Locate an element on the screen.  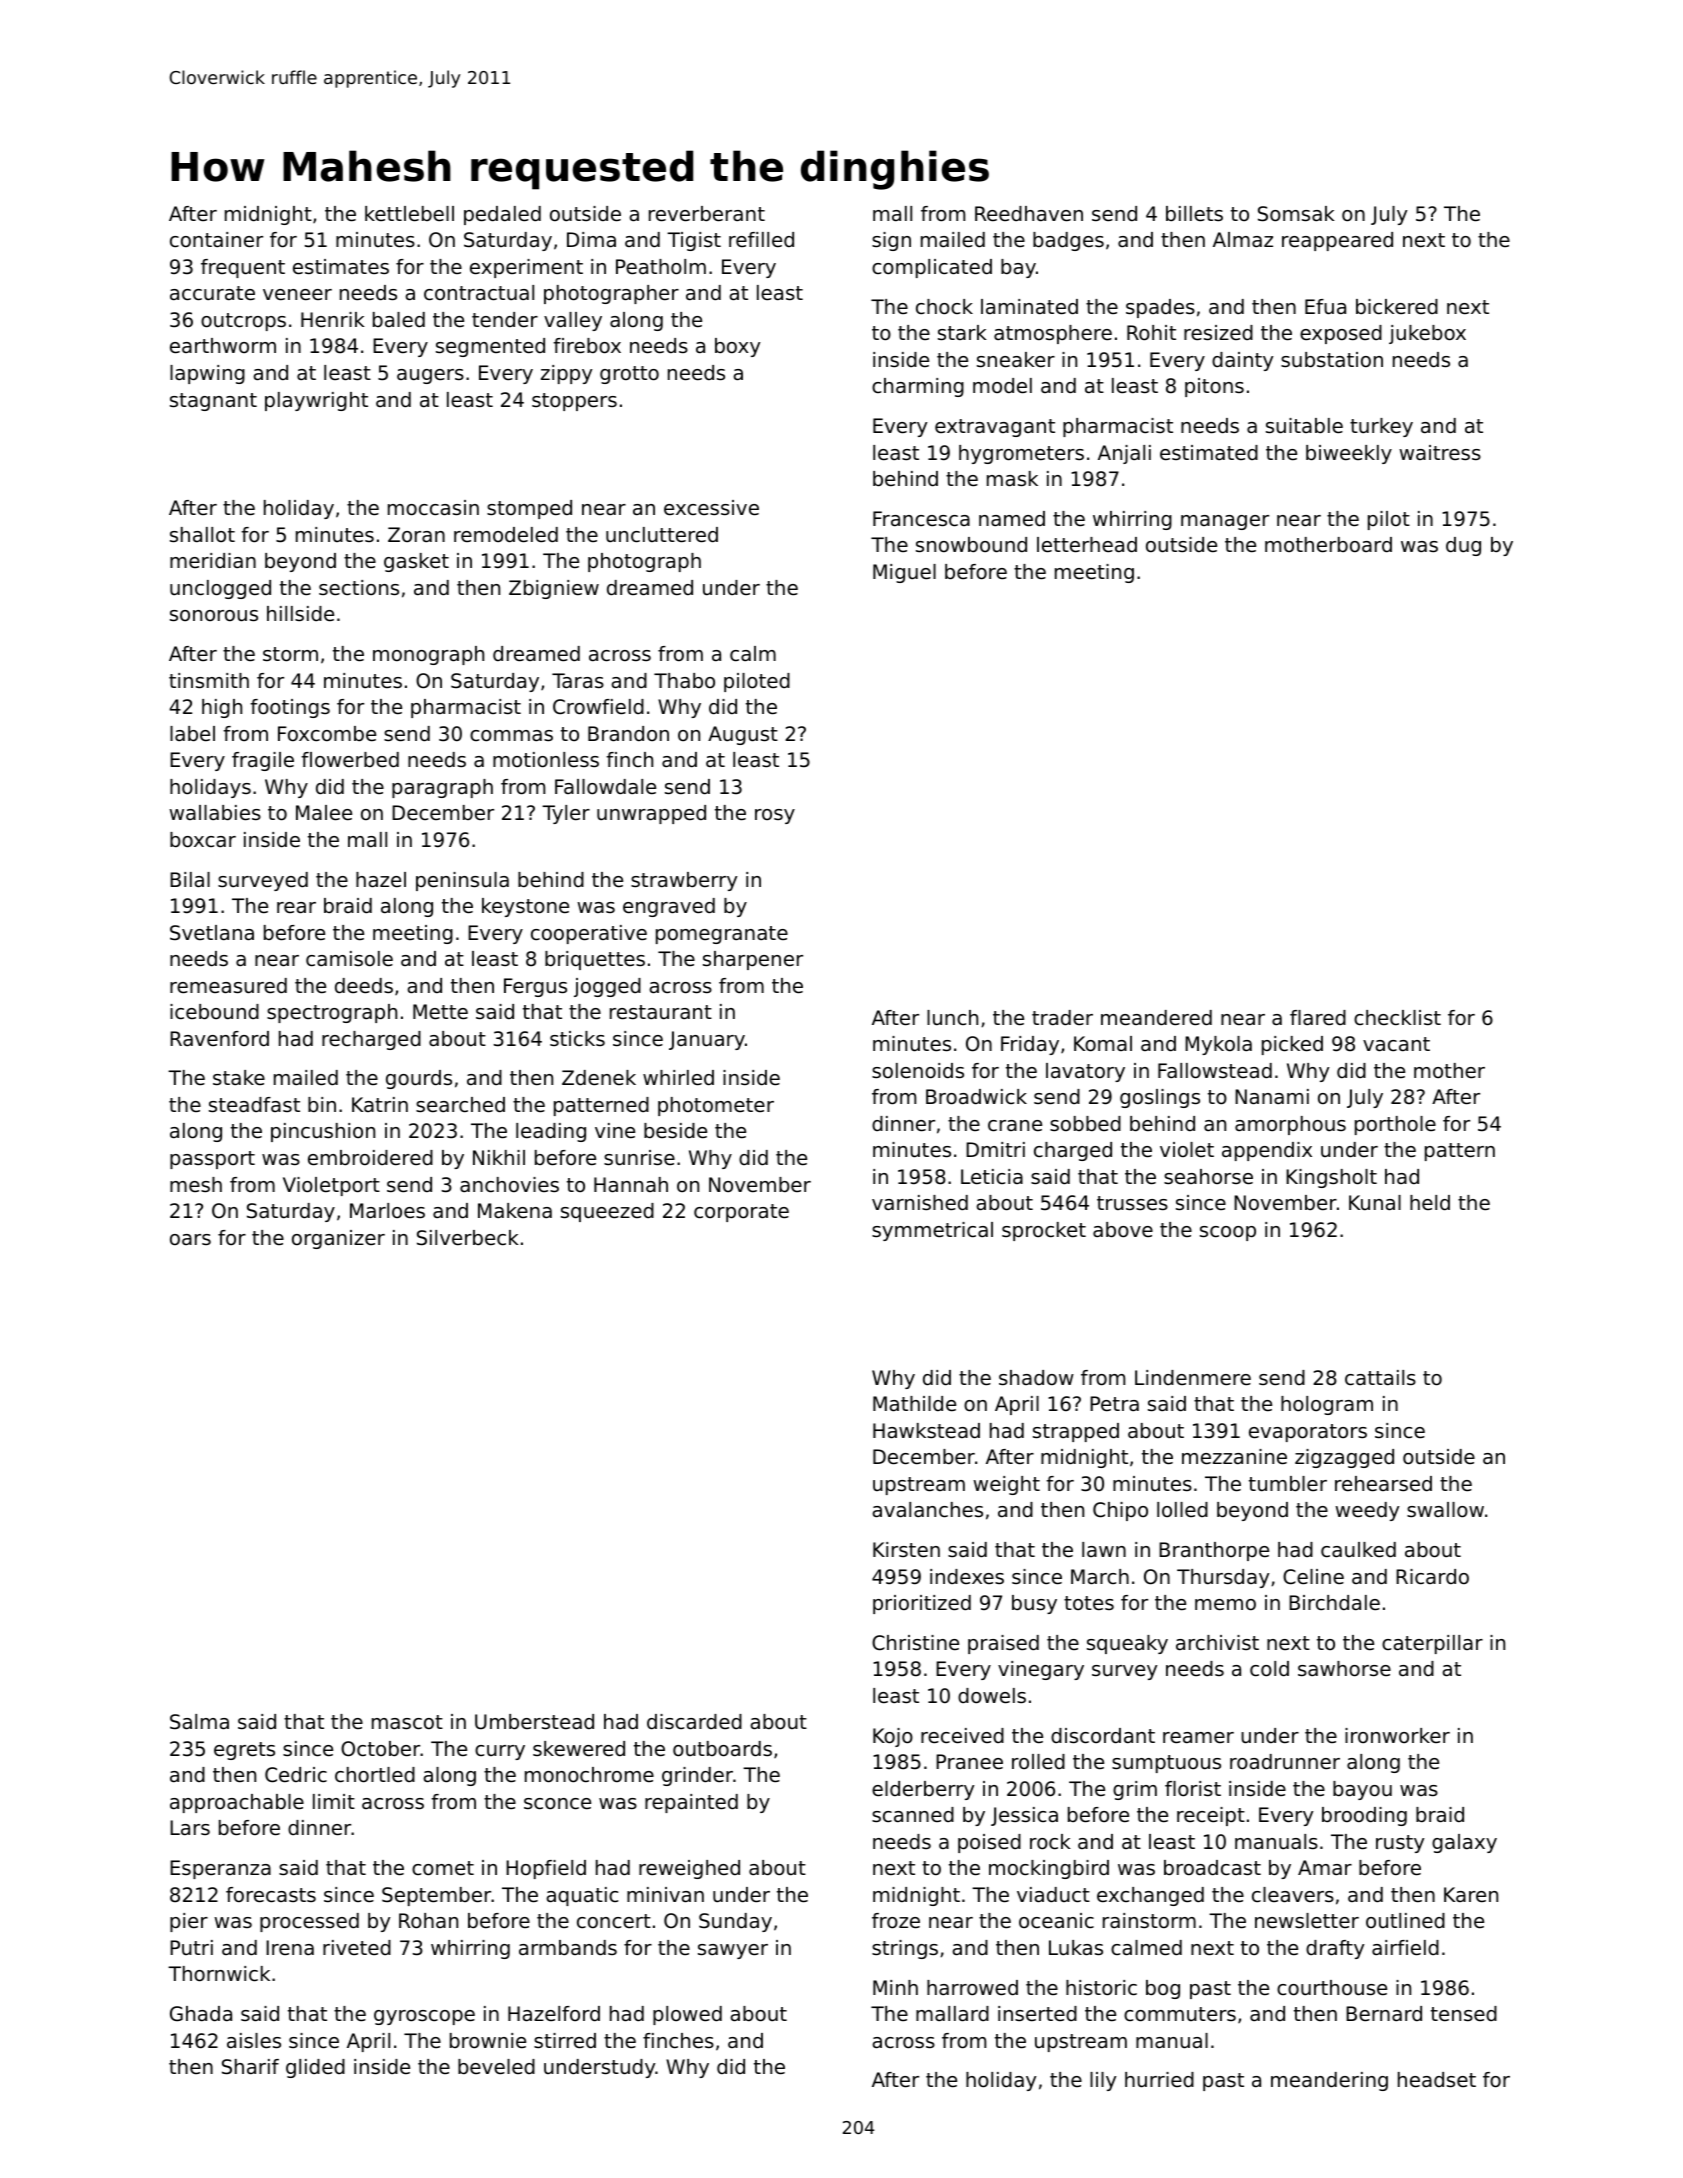
rolled is located at coordinates (1038, 1761).
